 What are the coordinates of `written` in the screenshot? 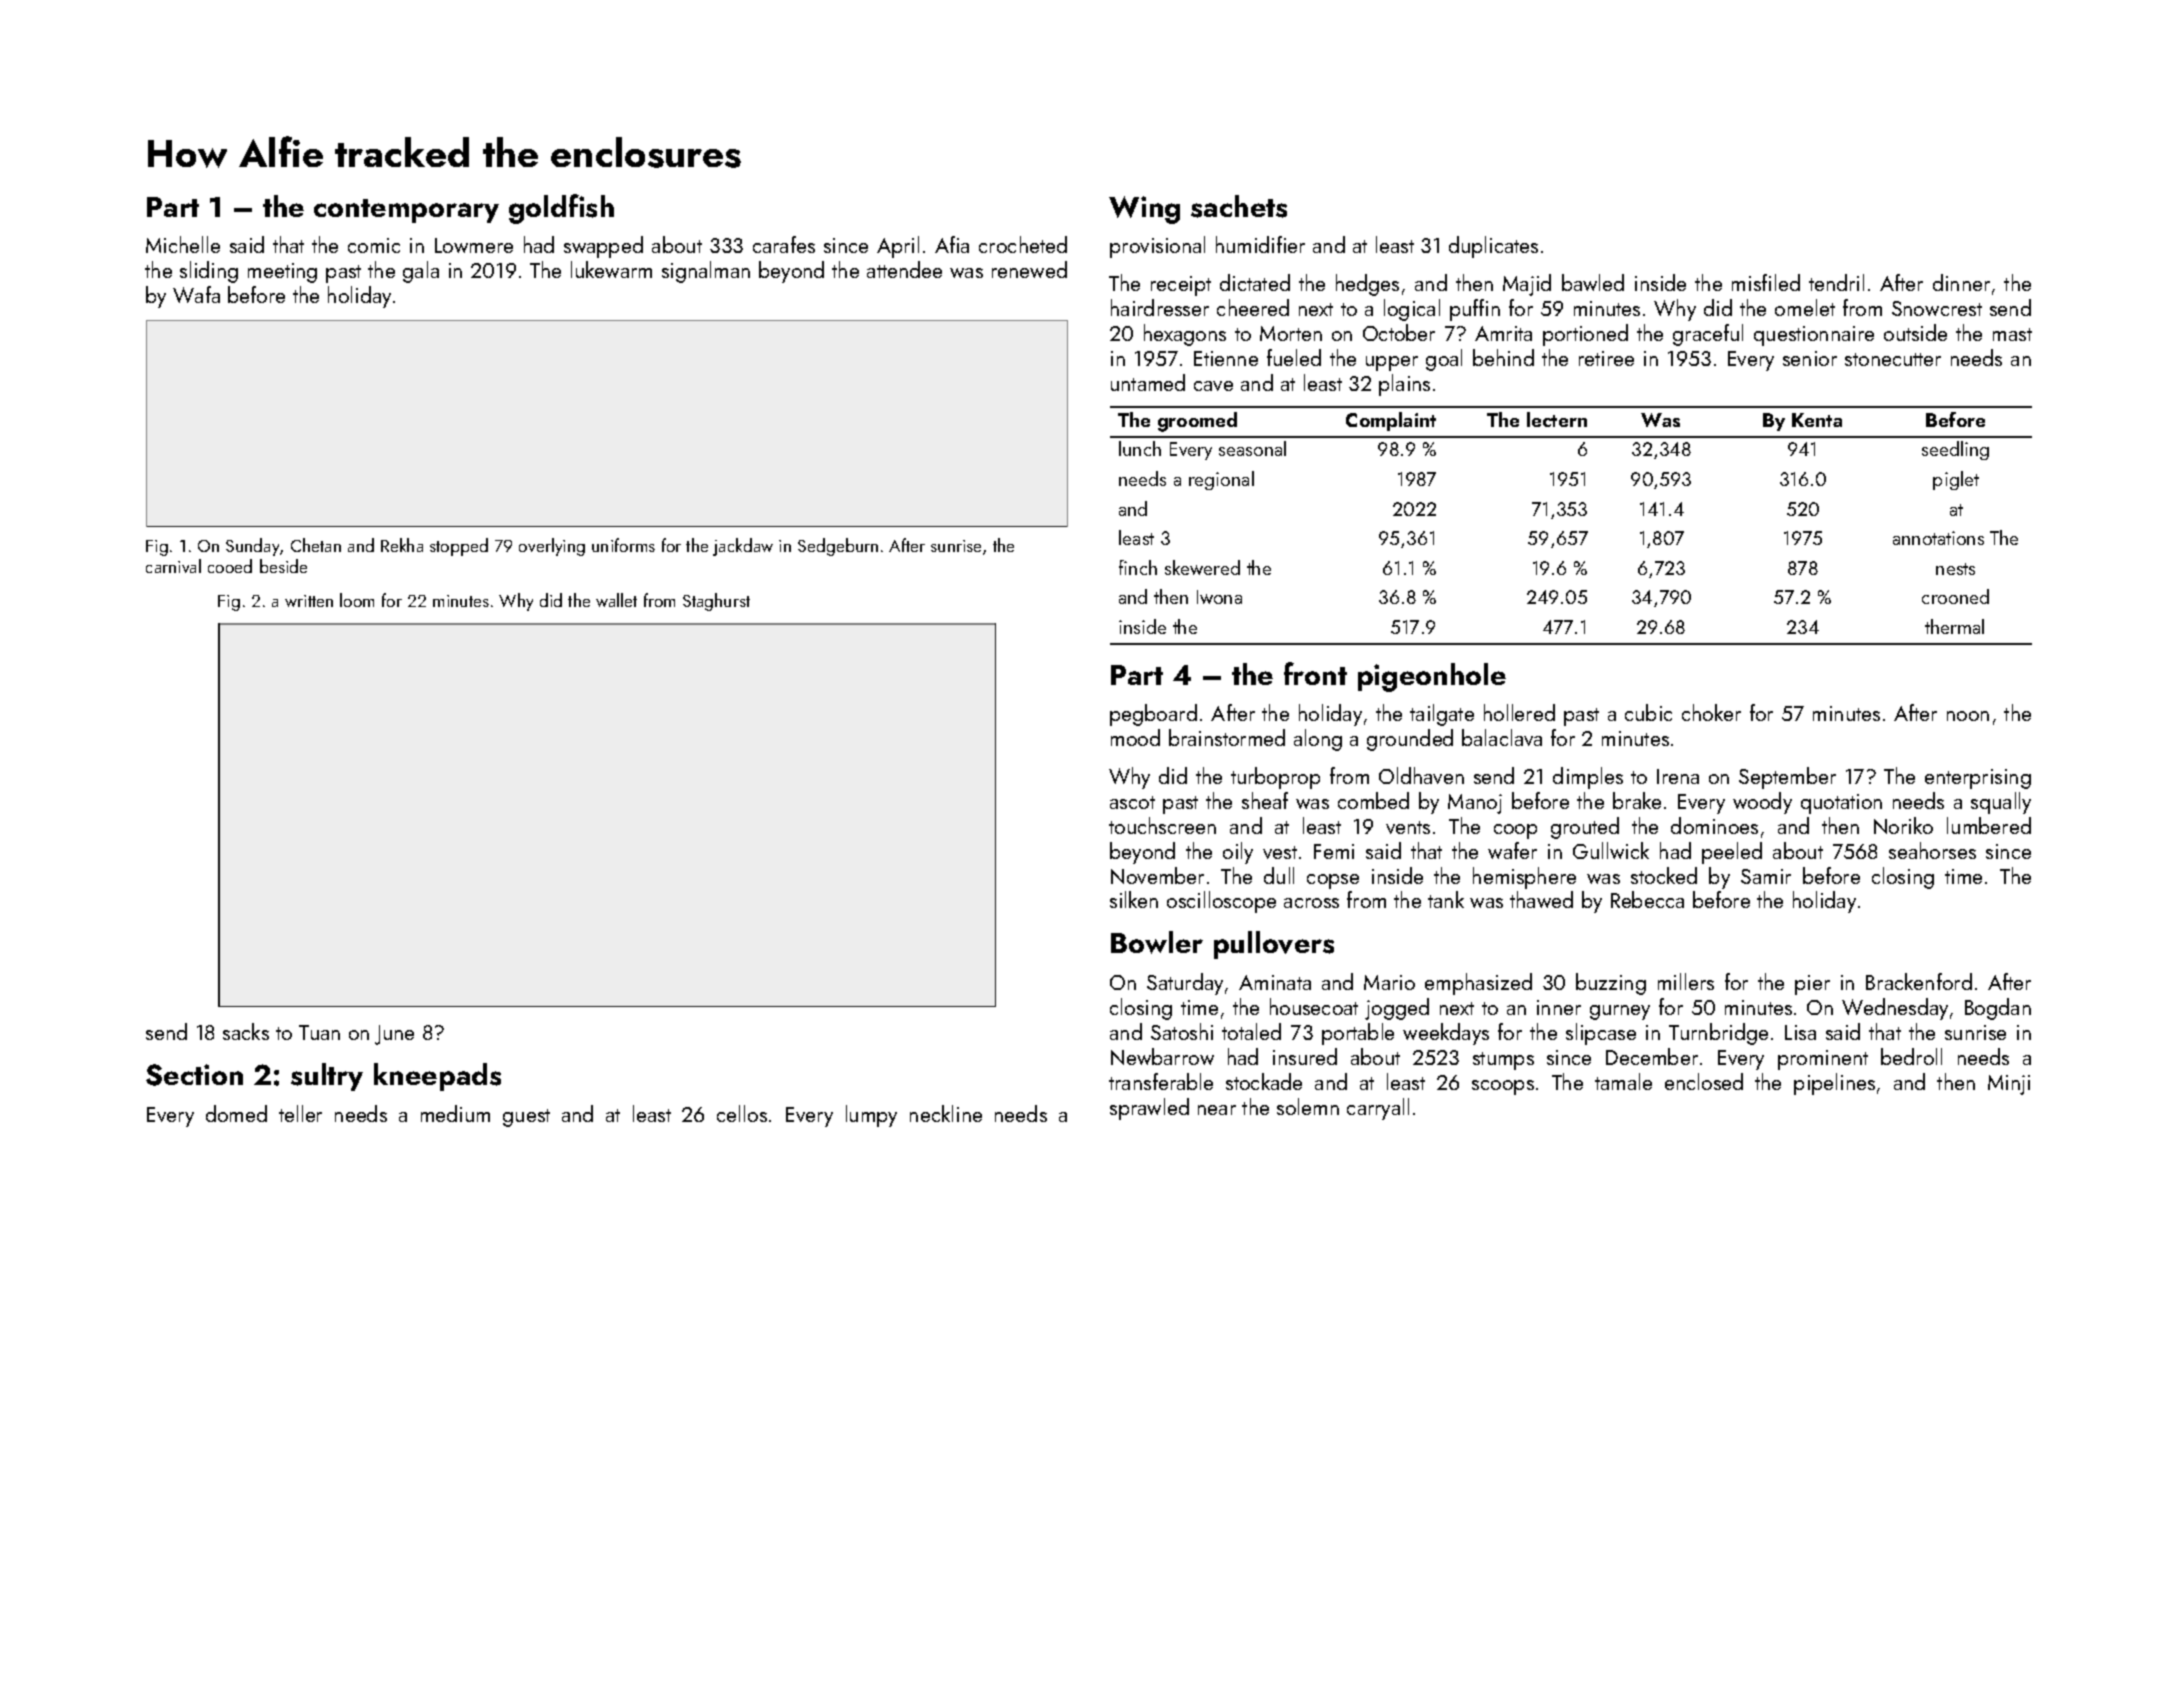 It's located at (309, 601).
